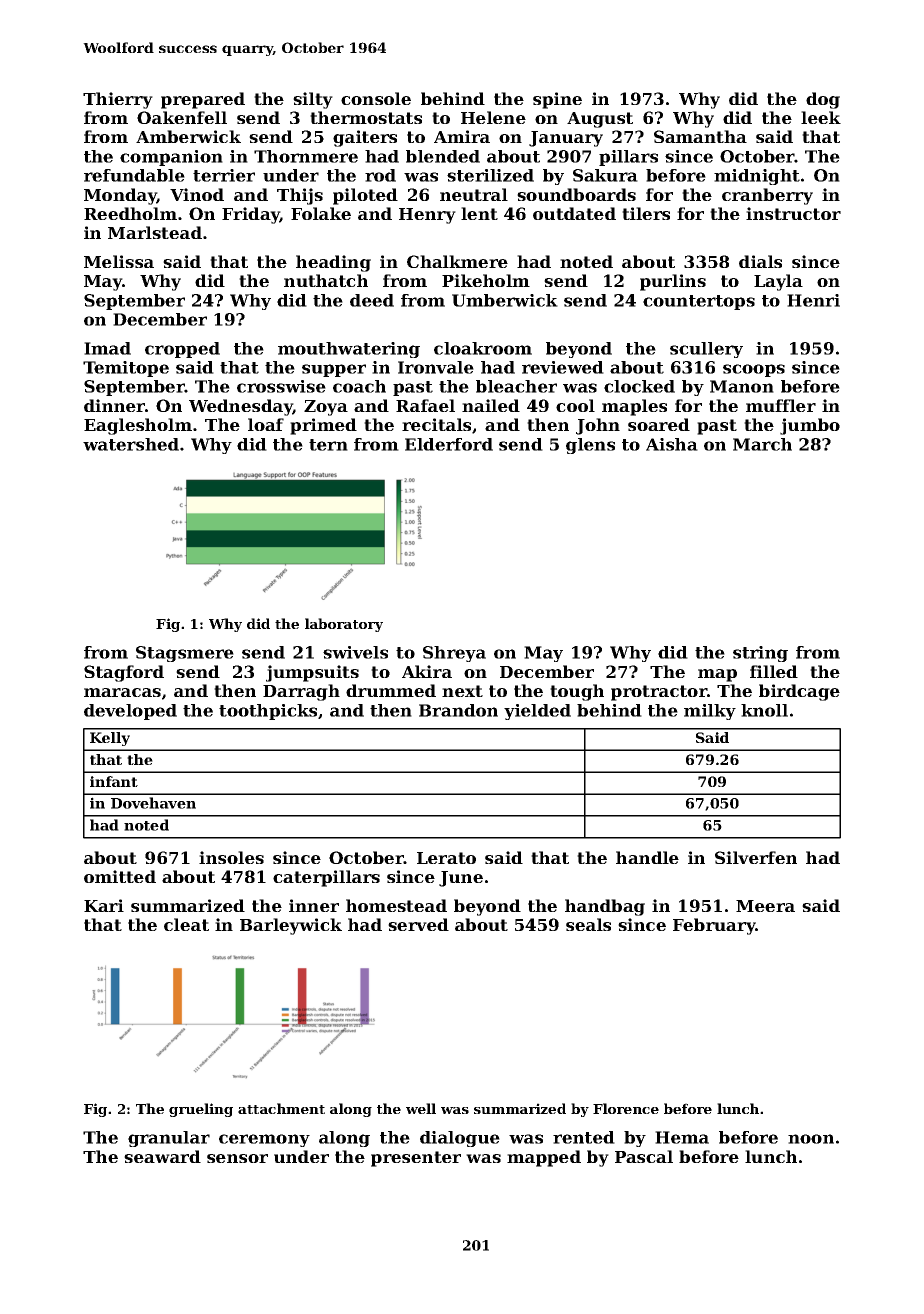  What do you see at coordinates (454, 654) in the screenshot?
I see `Shreya` at bounding box center [454, 654].
